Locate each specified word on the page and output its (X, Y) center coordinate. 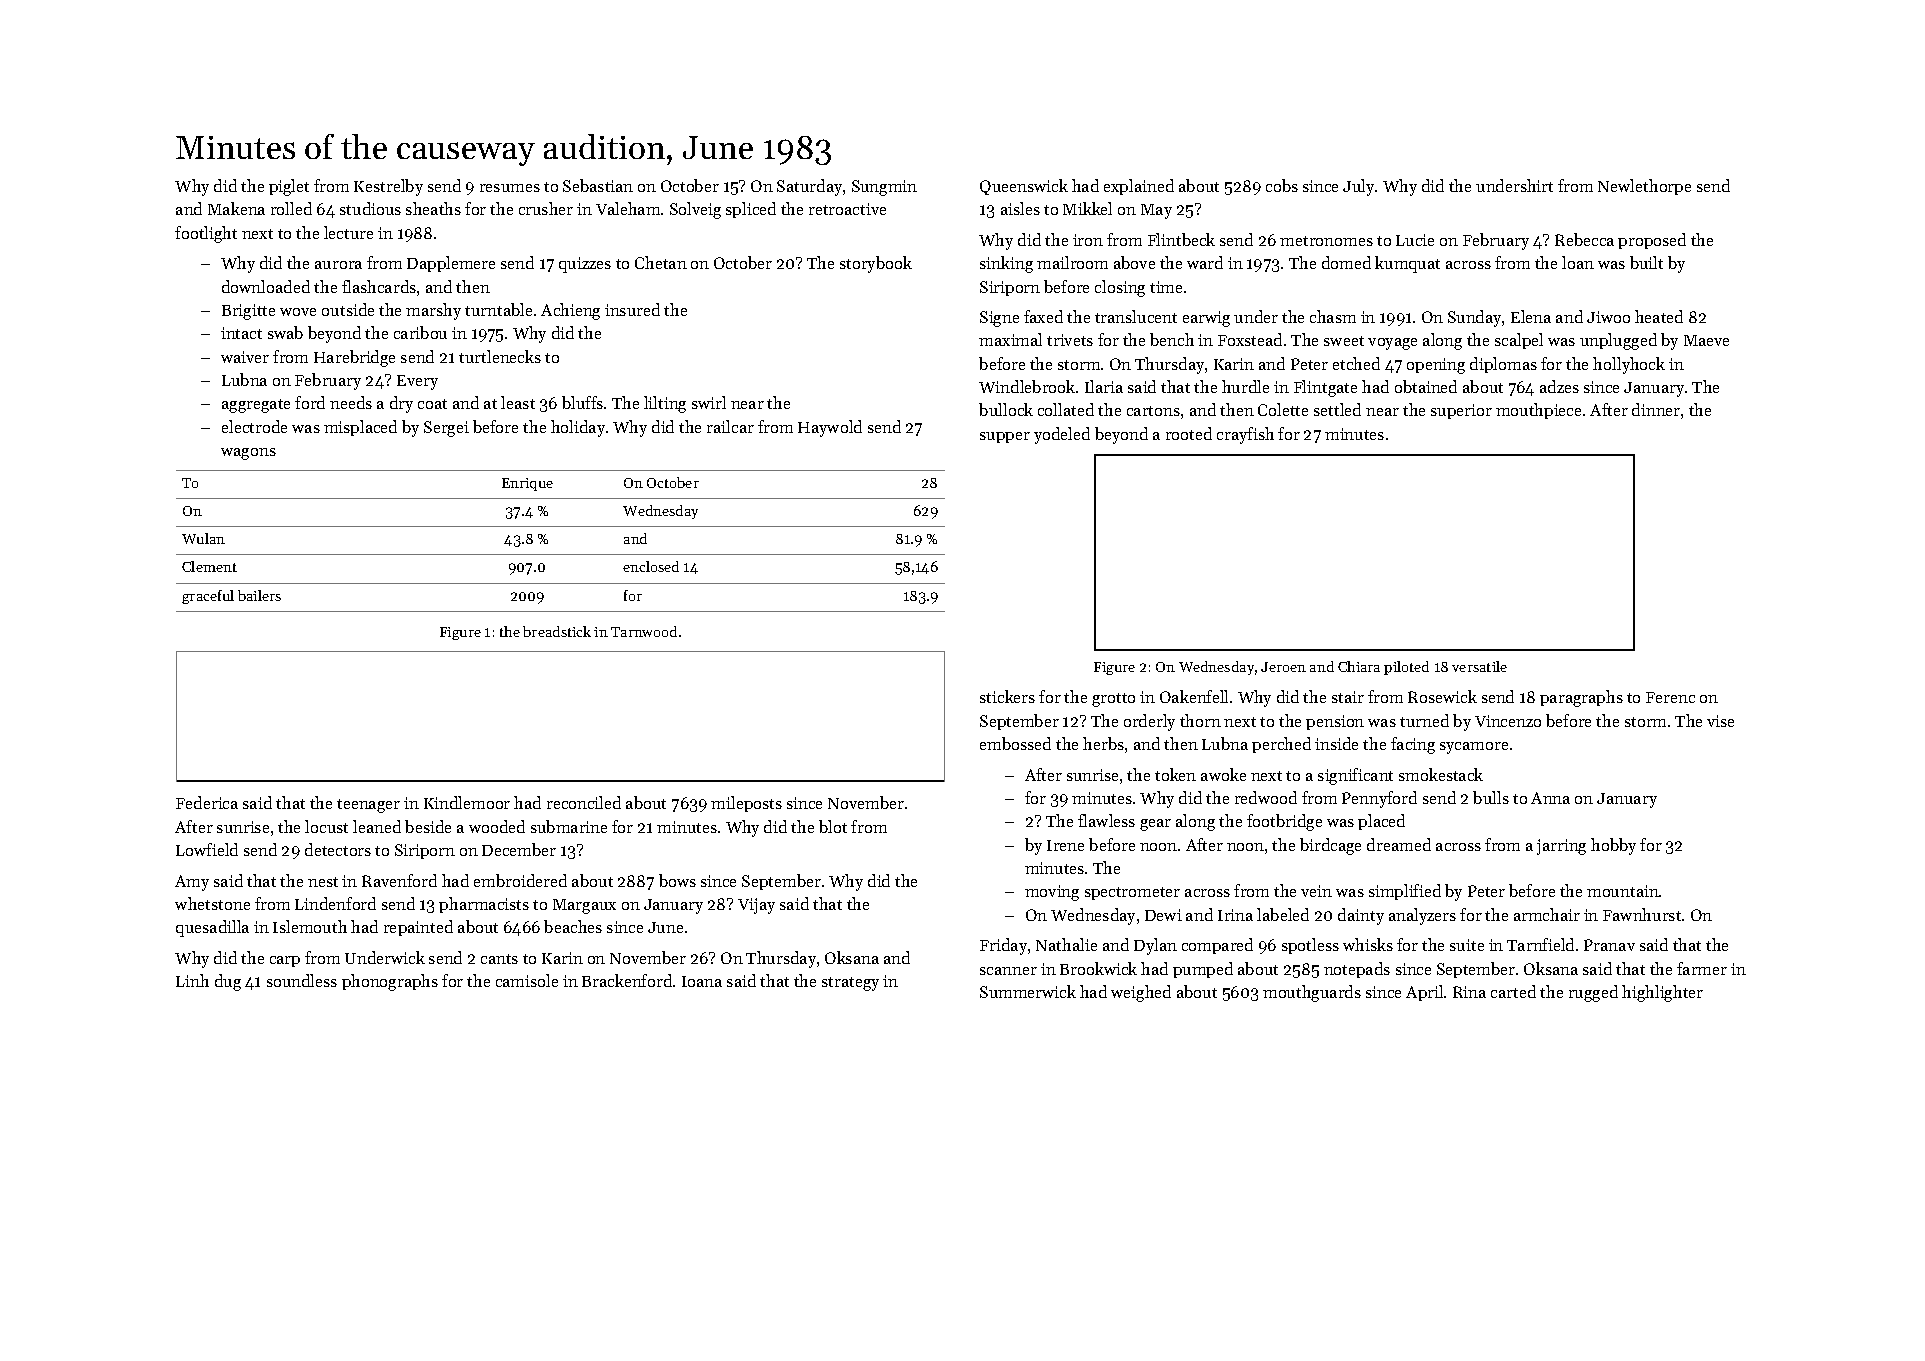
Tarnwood (644, 631)
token (1175, 774)
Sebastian (598, 185)
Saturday (809, 187)
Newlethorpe (1644, 187)
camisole (527, 980)
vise (1720, 721)
